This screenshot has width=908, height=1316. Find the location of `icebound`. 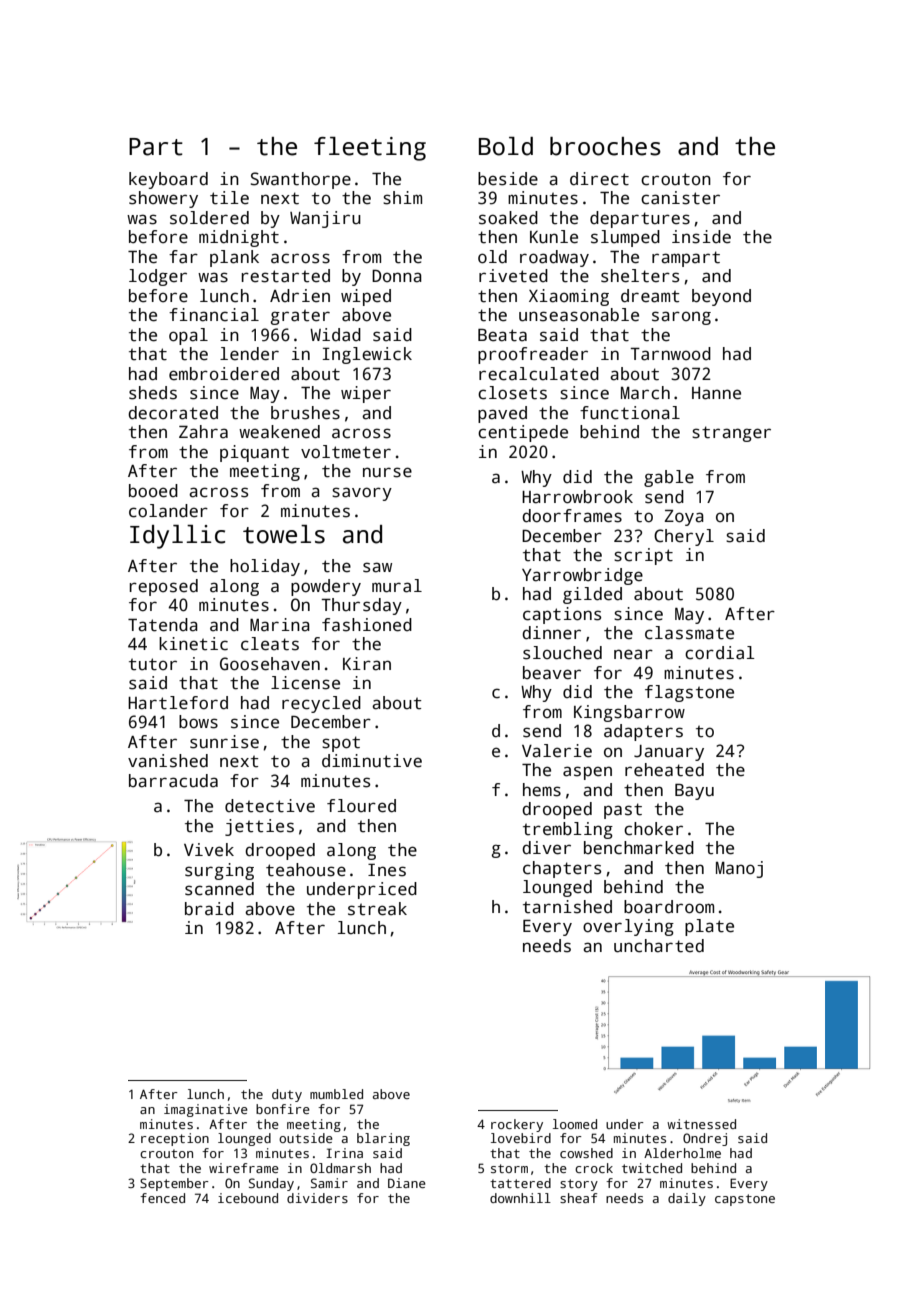

icebound is located at coordinates (248, 1198).
